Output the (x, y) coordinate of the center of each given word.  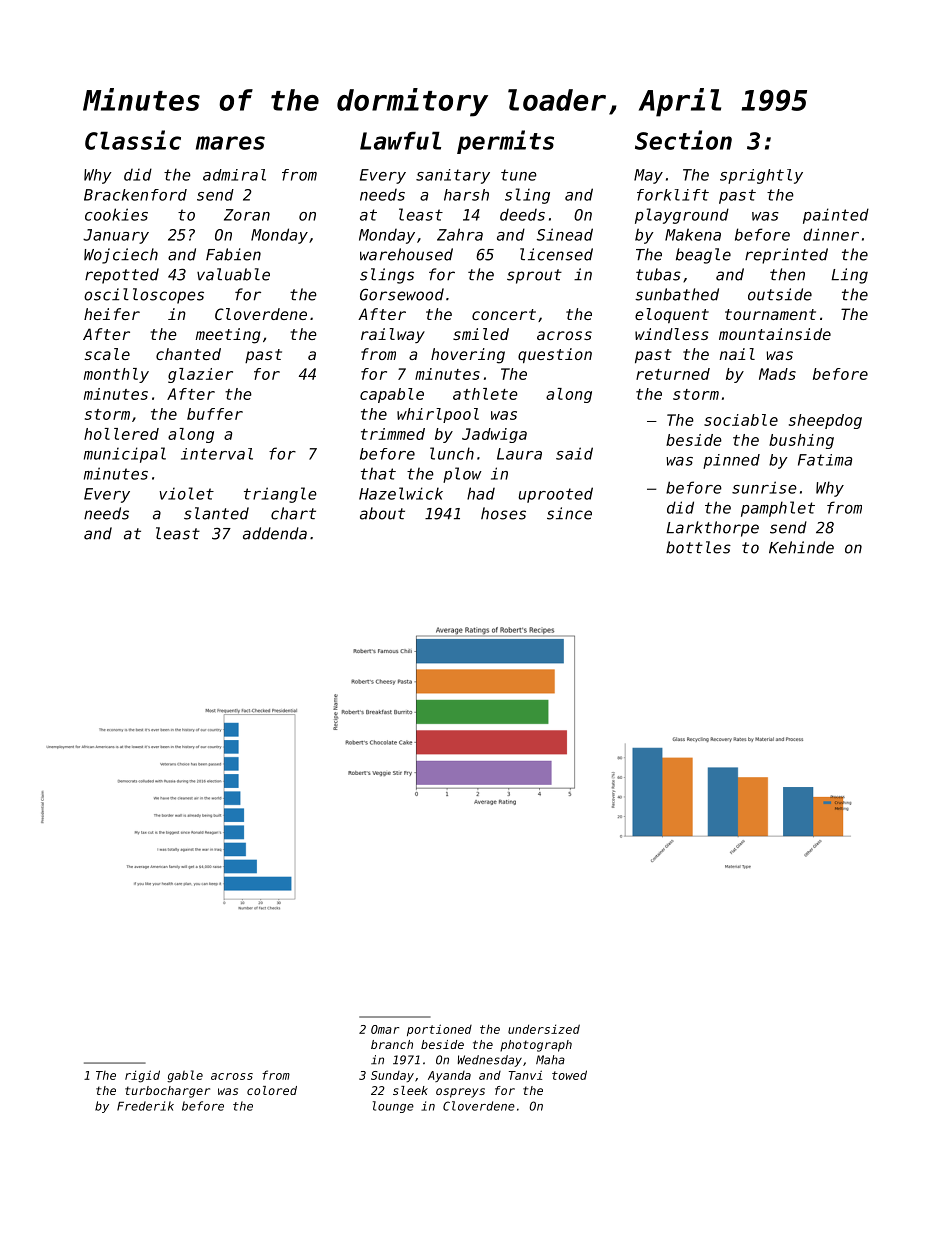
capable (392, 395)
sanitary (453, 176)
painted (836, 216)
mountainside (775, 334)
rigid (142, 1076)
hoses (503, 513)
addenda (275, 533)
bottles (698, 547)
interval (217, 454)
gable (185, 1076)
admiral (234, 175)
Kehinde (801, 547)
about (382, 513)
